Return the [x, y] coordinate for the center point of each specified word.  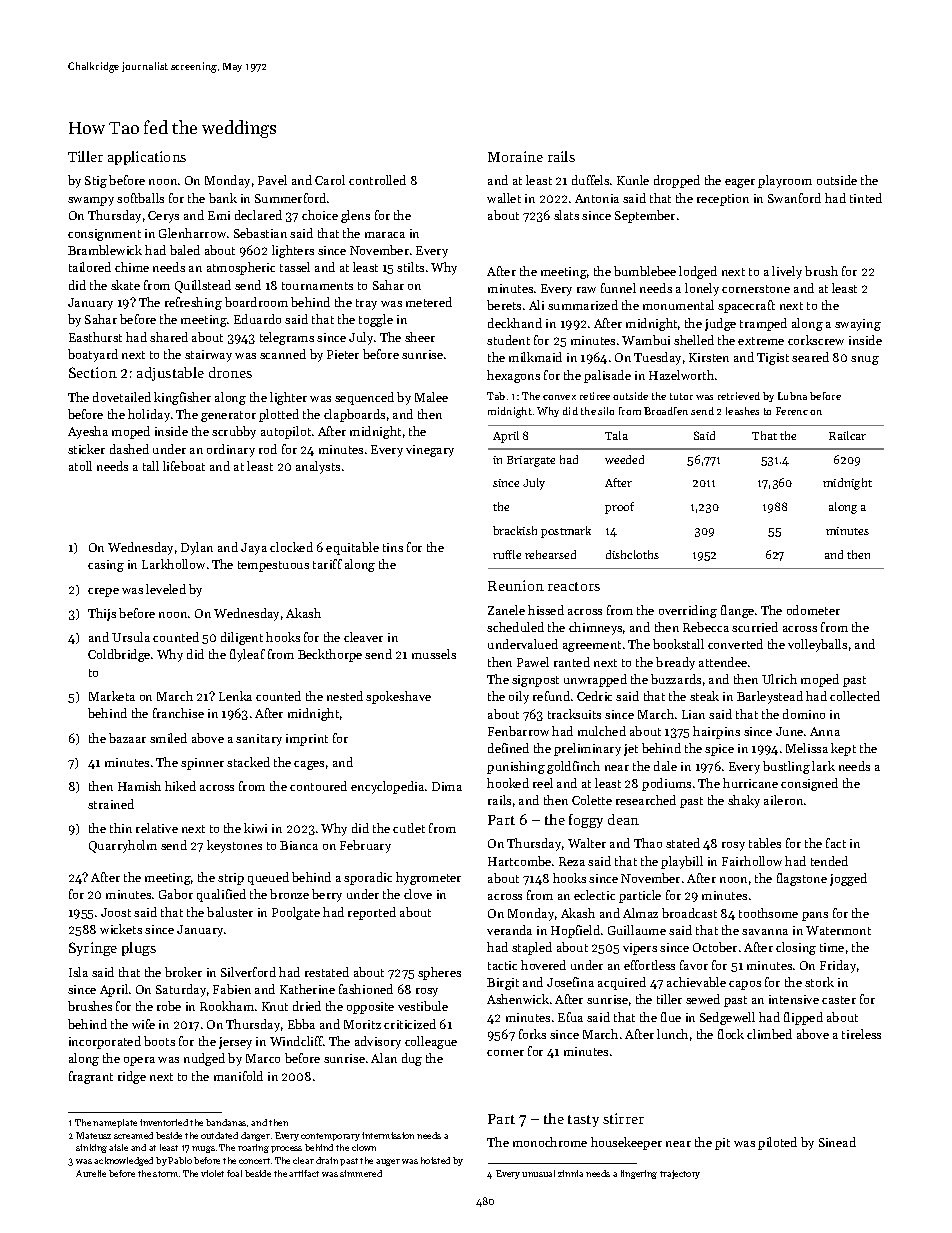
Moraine [515, 156]
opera [139, 1061]
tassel [295, 267]
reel [543, 783]
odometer [813, 610]
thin [121, 828]
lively [787, 272]
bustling [786, 767]
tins [393, 547]
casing [106, 566]
